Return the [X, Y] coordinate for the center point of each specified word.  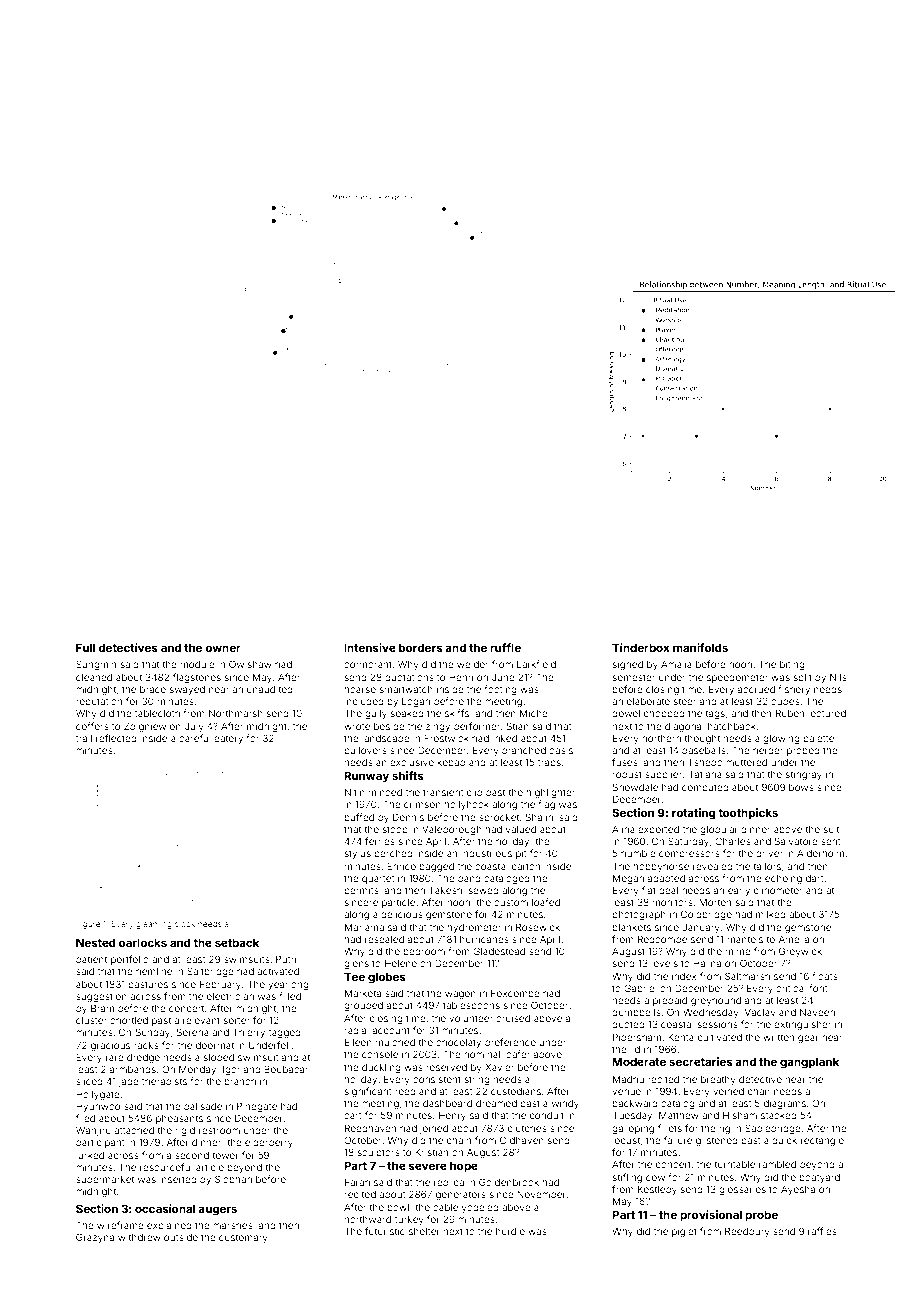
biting [792, 665]
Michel [535, 713]
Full [85, 647]
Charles [733, 841]
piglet [684, 1232]
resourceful [166, 1167]
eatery [228, 739]
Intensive [370, 647]
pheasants [179, 1119]
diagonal [684, 727]
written [778, 1037]
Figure [88, 925]
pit [521, 854]
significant [368, 1092]
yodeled [480, 1208]
